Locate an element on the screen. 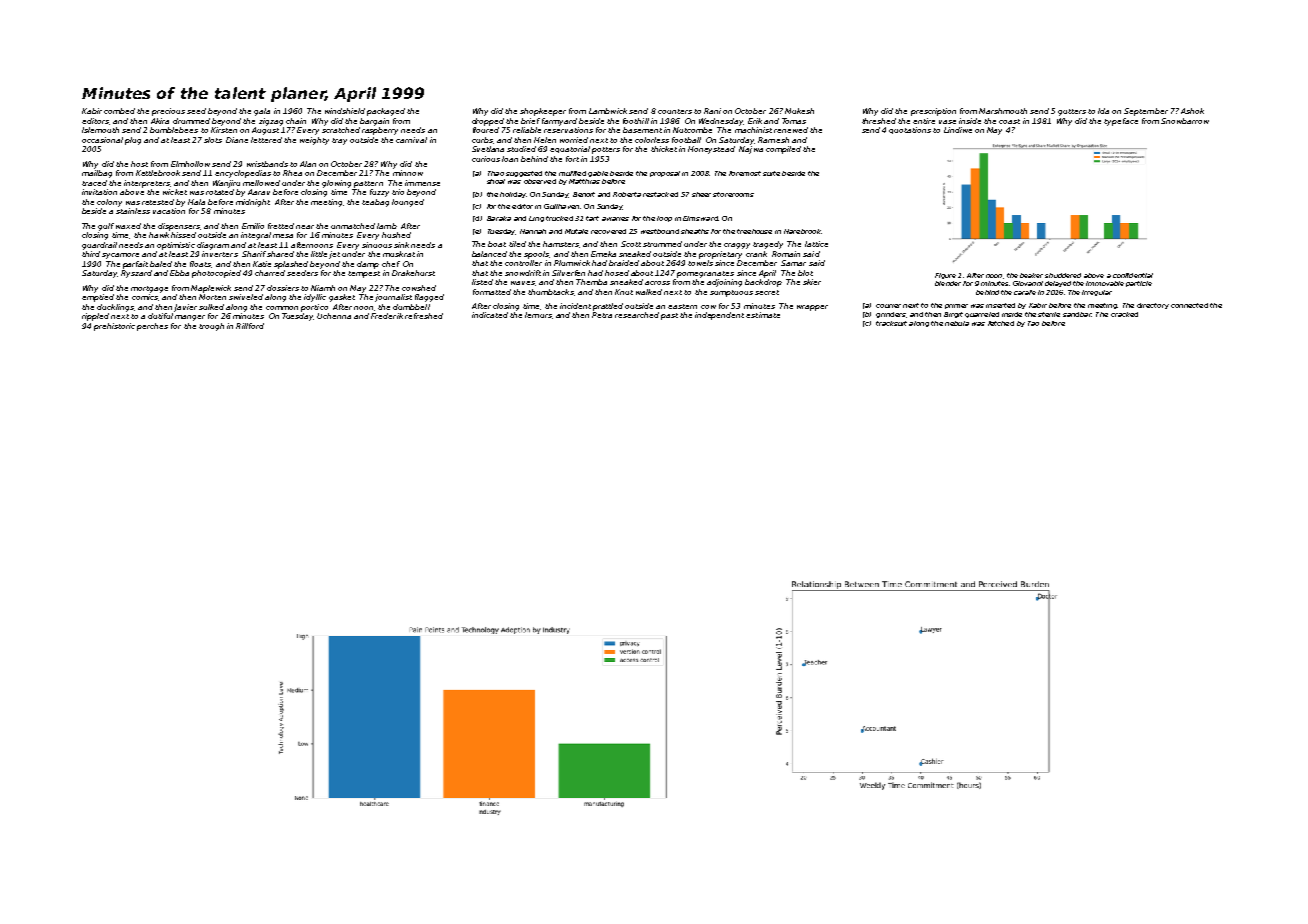 This screenshot has width=1308, height=924. prehistoric is located at coordinates (114, 327).
